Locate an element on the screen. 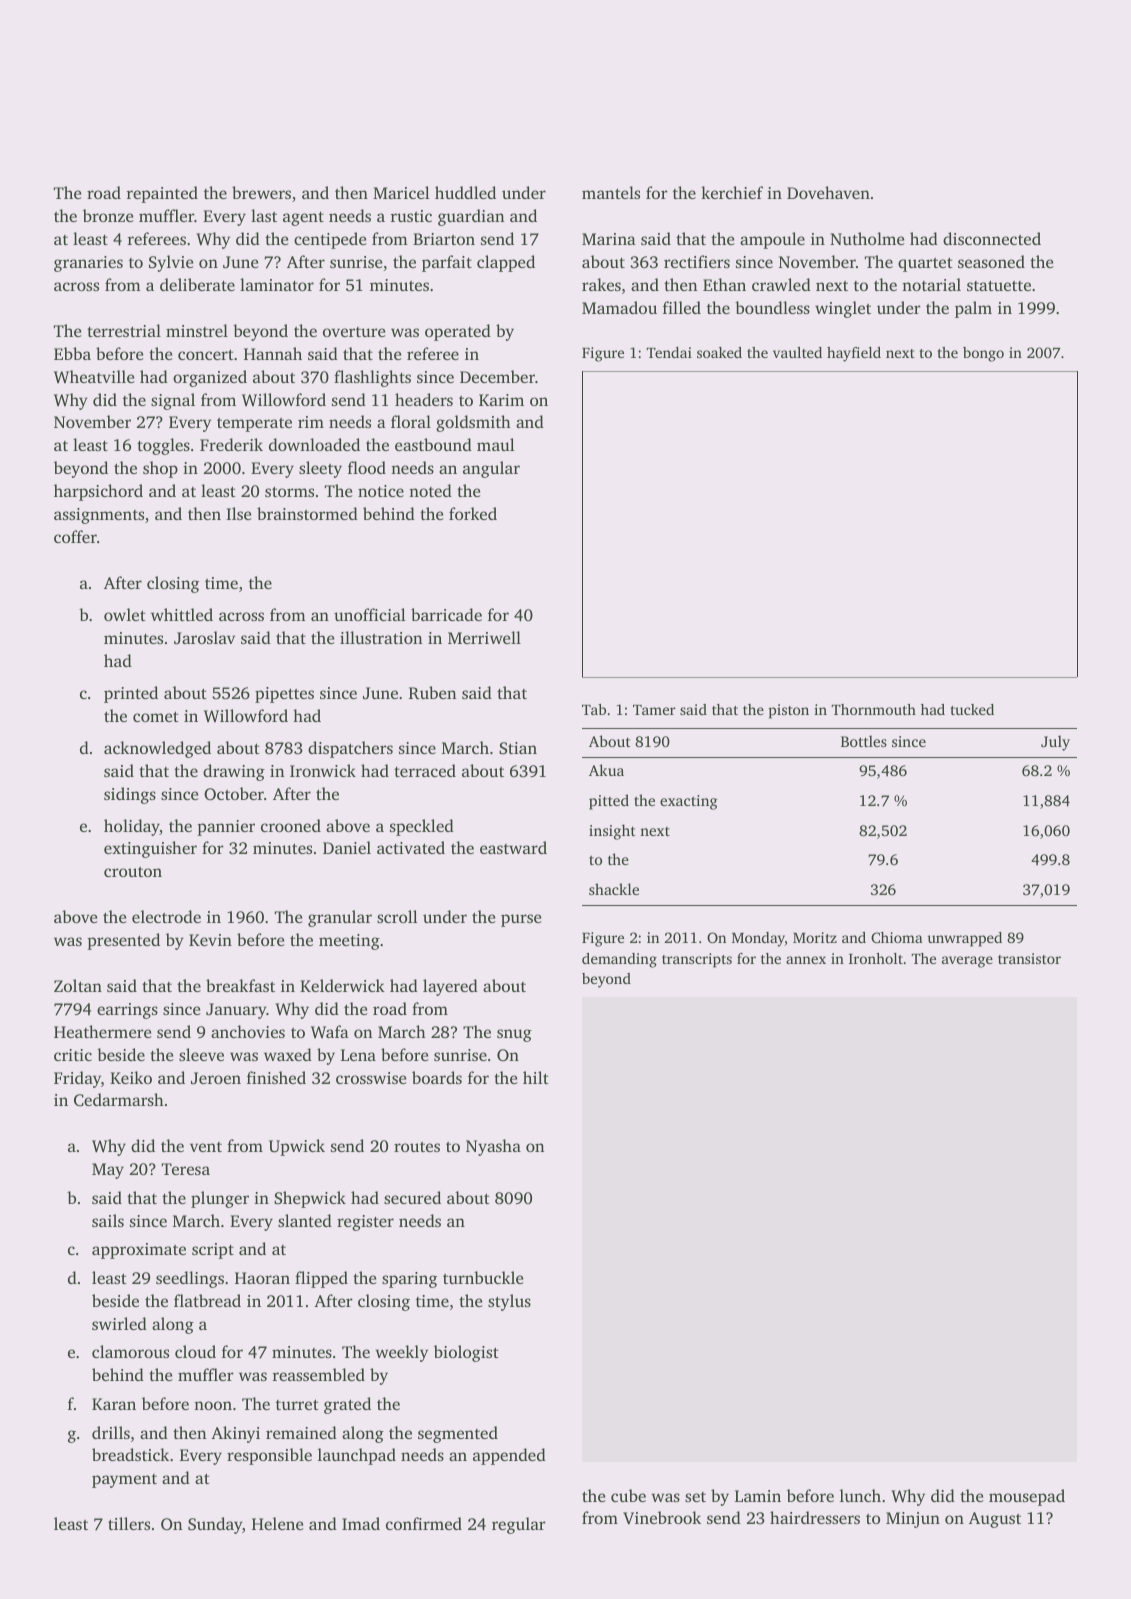 The width and height of the screenshot is (1131, 1599). Bottles is located at coordinates (864, 741).
